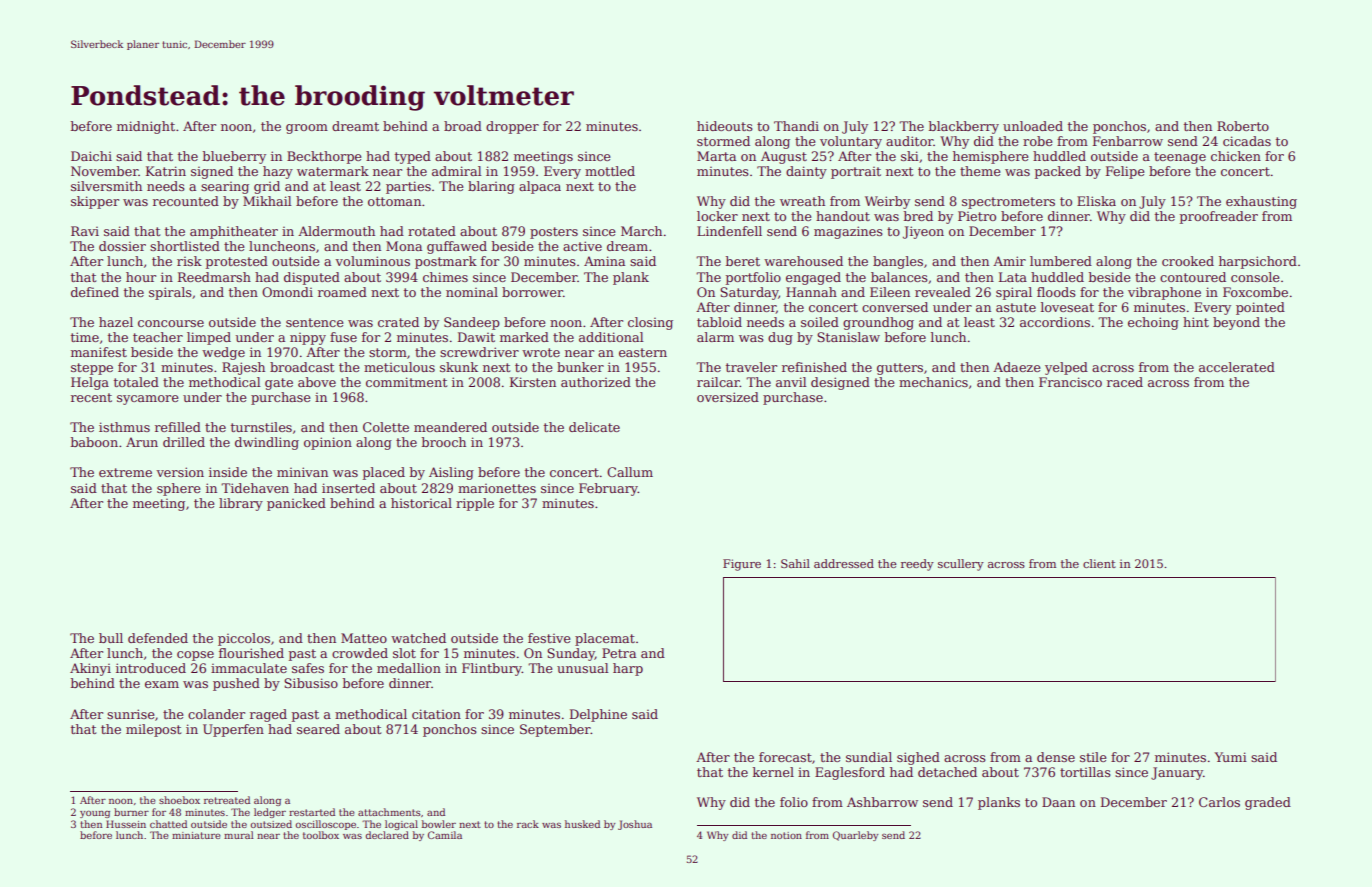 The image size is (1372, 887). I want to click on chicken, so click(1236, 156).
